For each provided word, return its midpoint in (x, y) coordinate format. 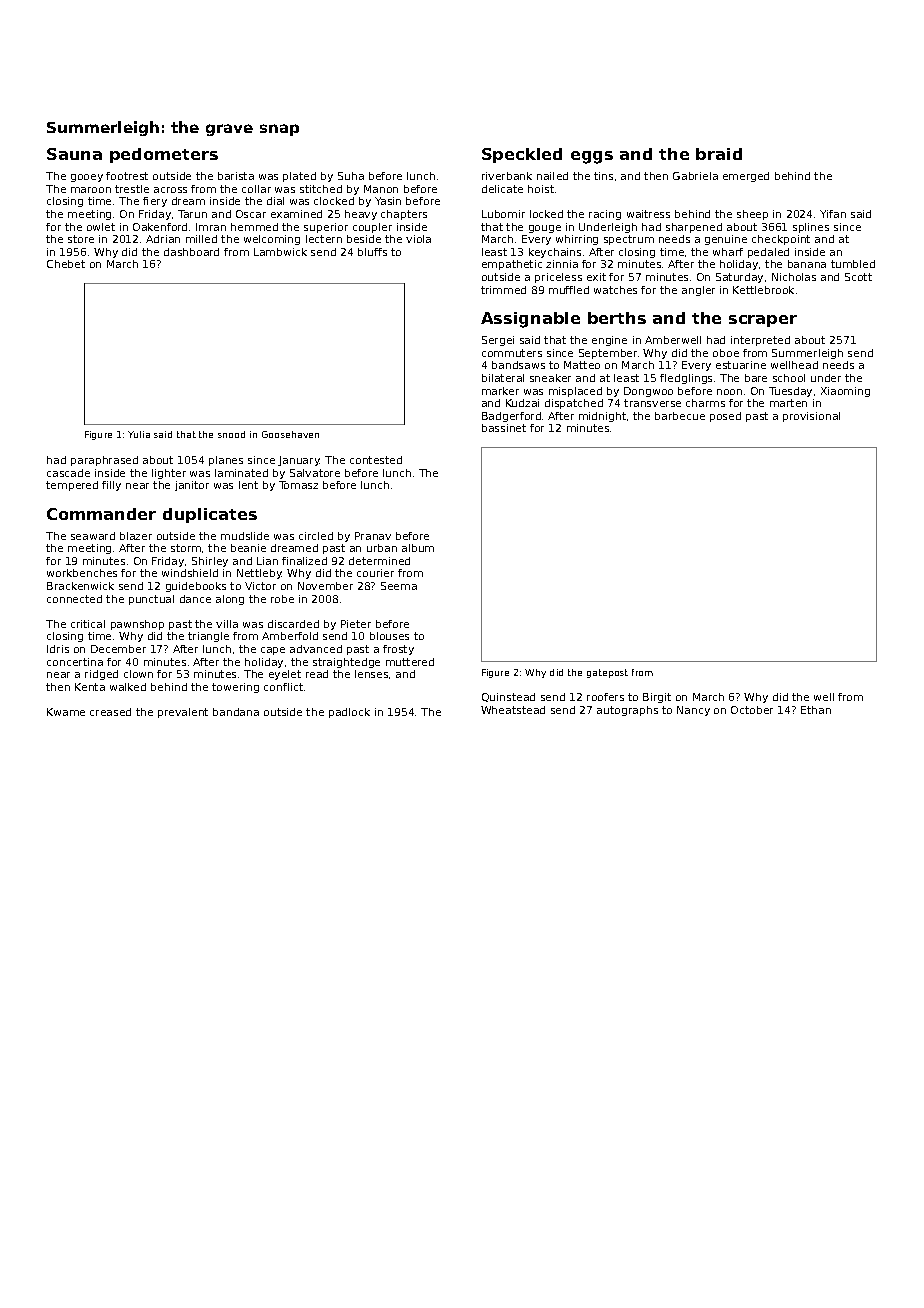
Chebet (66, 264)
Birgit (657, 698)
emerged (746, 177)
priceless (558, 278)
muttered (410, 662)
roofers (605, 697)
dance (195, 599)
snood (231, 434)
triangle (208, 637)
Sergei (498, 341)
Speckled (522, 155)
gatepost (607, 673)
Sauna (74, 154)
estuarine (741, 365)
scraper (763, 321)
